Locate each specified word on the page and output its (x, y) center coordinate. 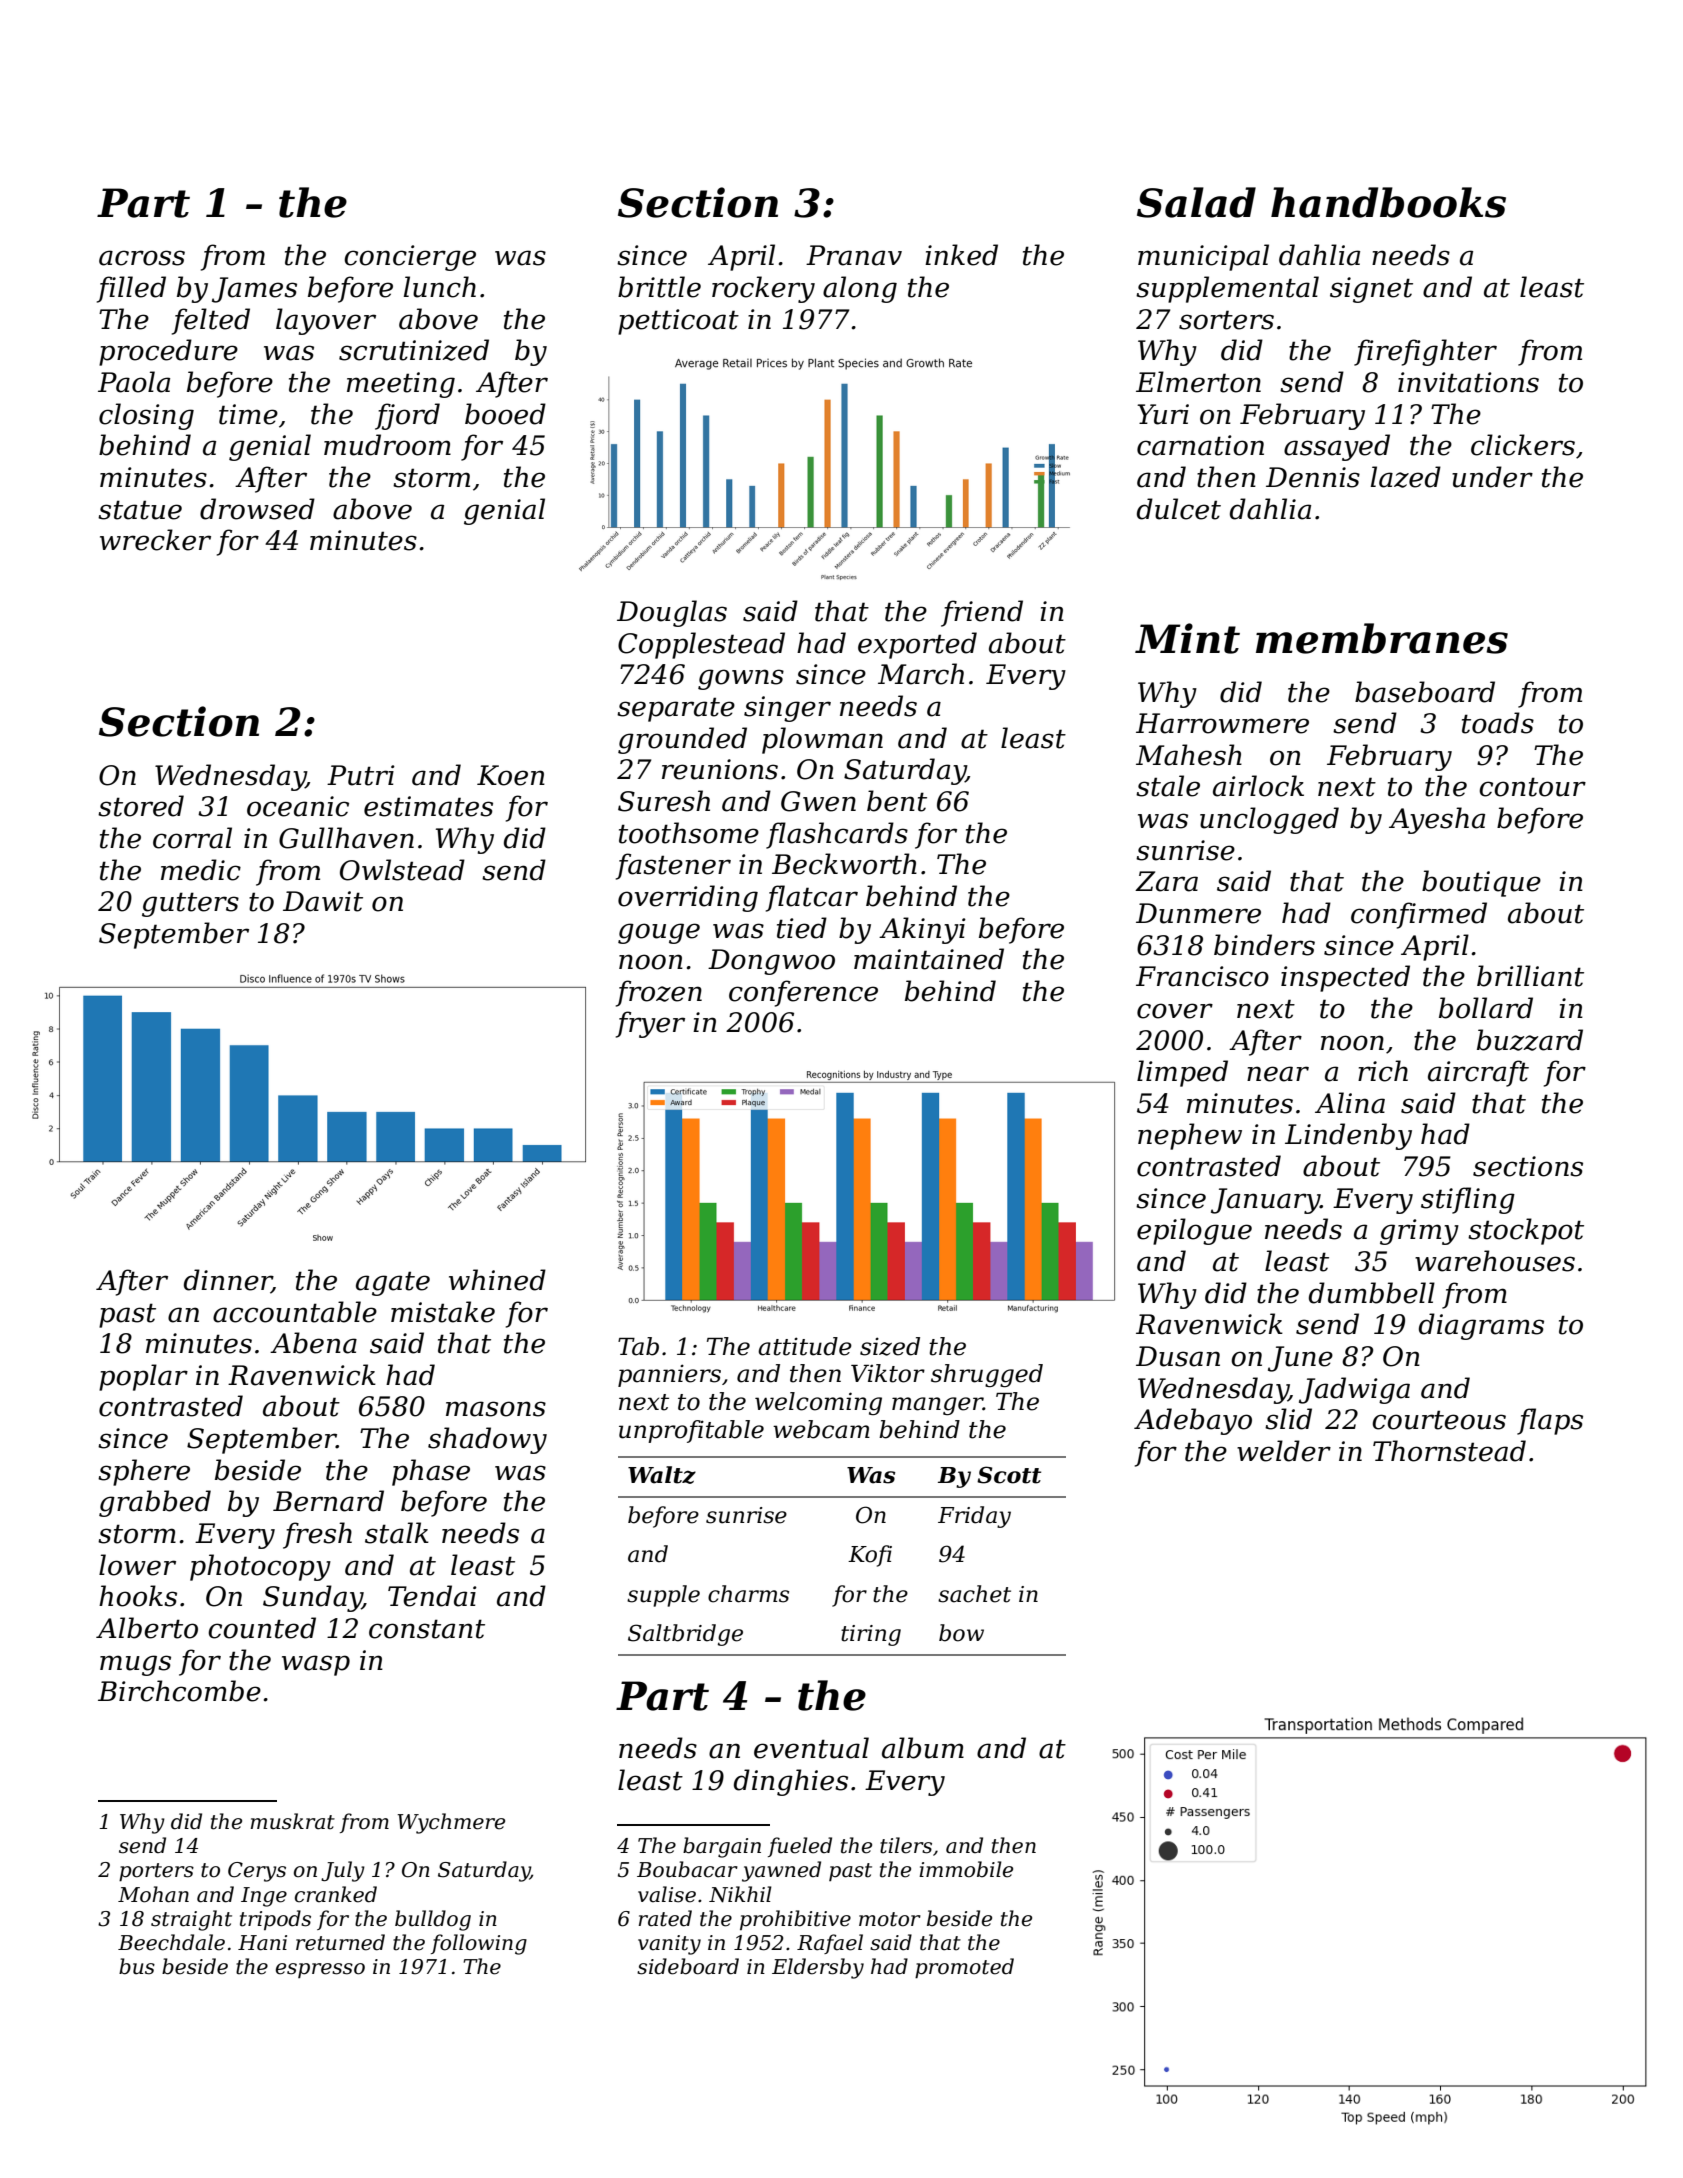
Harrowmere (1222, 723)
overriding (688, 898)
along (860, 289)
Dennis (1313, 477)
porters (156, 1872)
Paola (134, 382)
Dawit (323, 901)
